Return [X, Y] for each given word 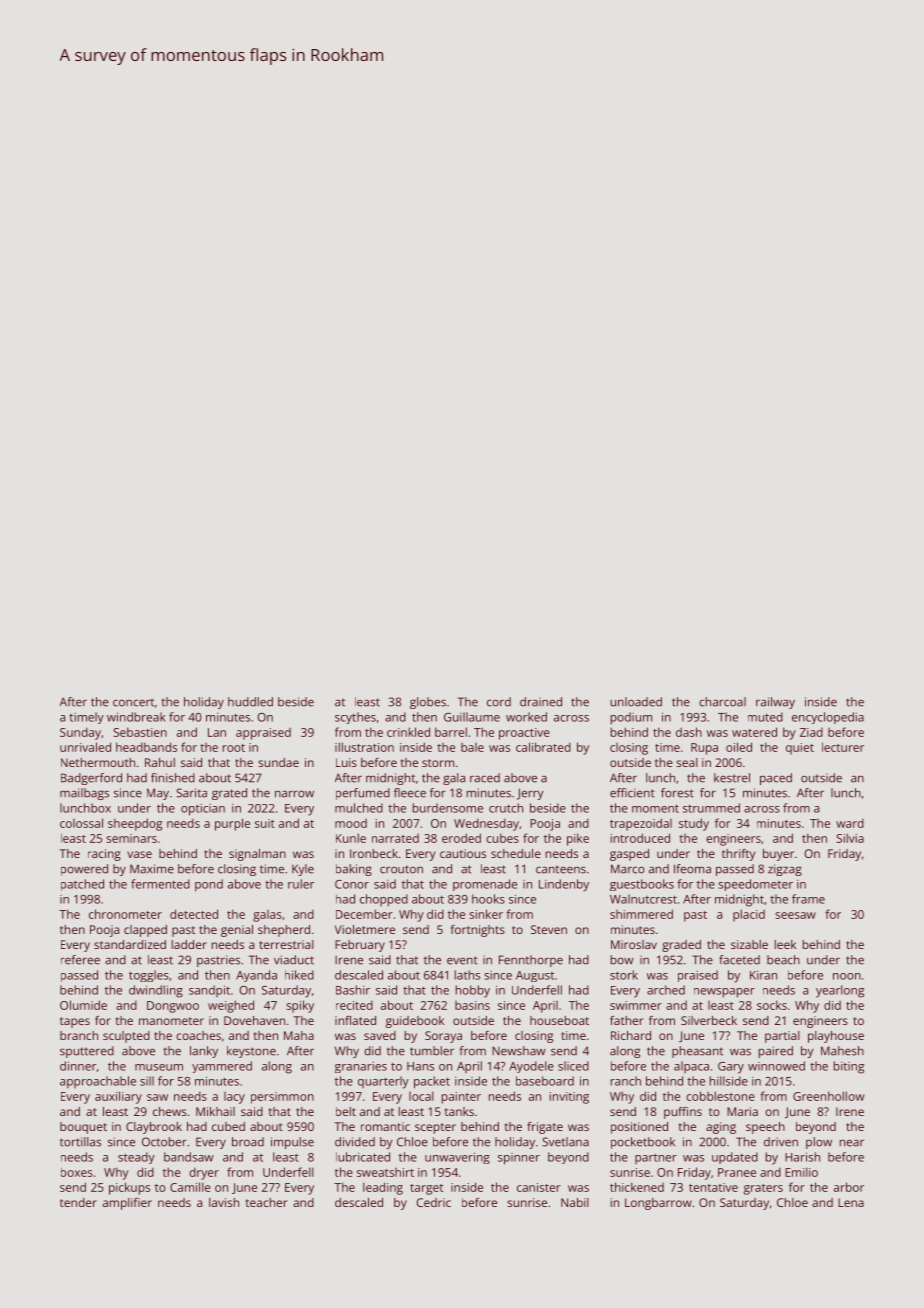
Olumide [83, 1005]
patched [82, 885]
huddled [250, 702]
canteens [561, 870]
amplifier [127, 1204]
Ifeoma [692, 869]
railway [775, 703]
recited [354, 1005]
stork [624, 975]
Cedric [434, 1202]
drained [541, 702]
